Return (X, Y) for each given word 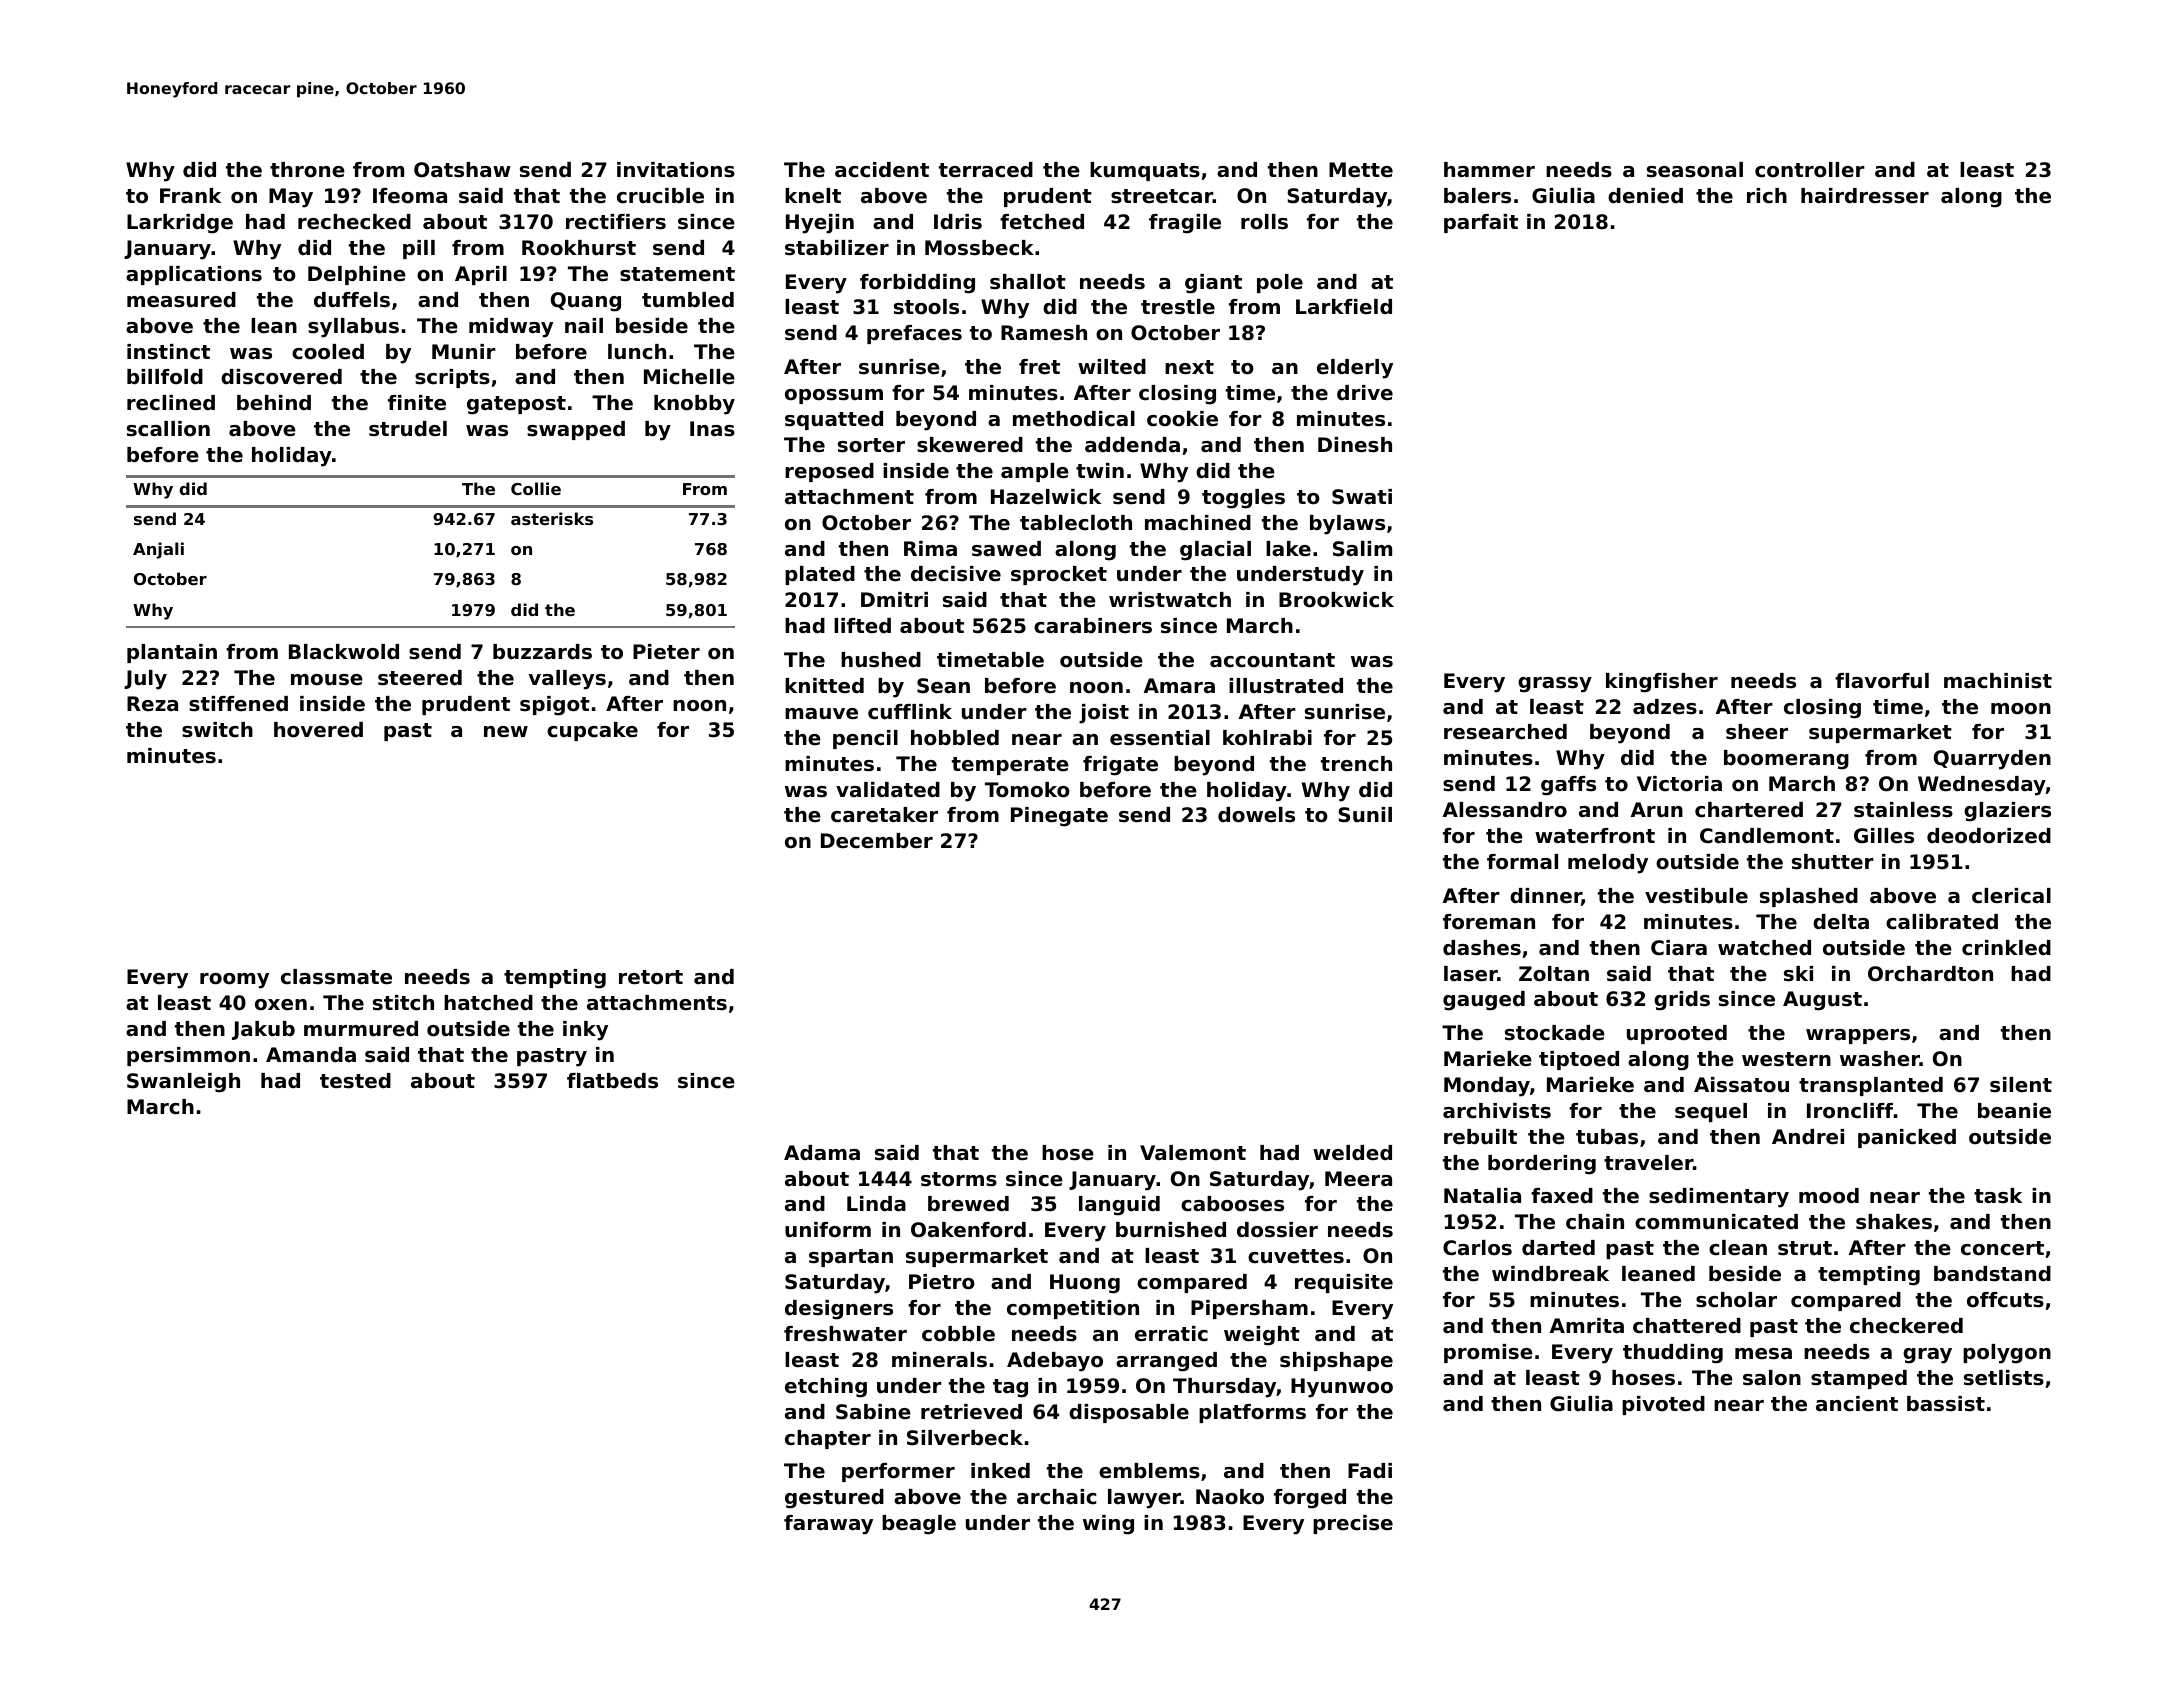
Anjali (158, 550)
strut (1805, 1248)
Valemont (1193, 1153)
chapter (828, 1439)
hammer (1489, 170)
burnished (1171, 1230)
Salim (1362, 549)
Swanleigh (183, 1083)
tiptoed (1579, 1060)
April (481, 275)
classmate (336, 977)
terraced (986, 170)
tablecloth (1076, 523)
